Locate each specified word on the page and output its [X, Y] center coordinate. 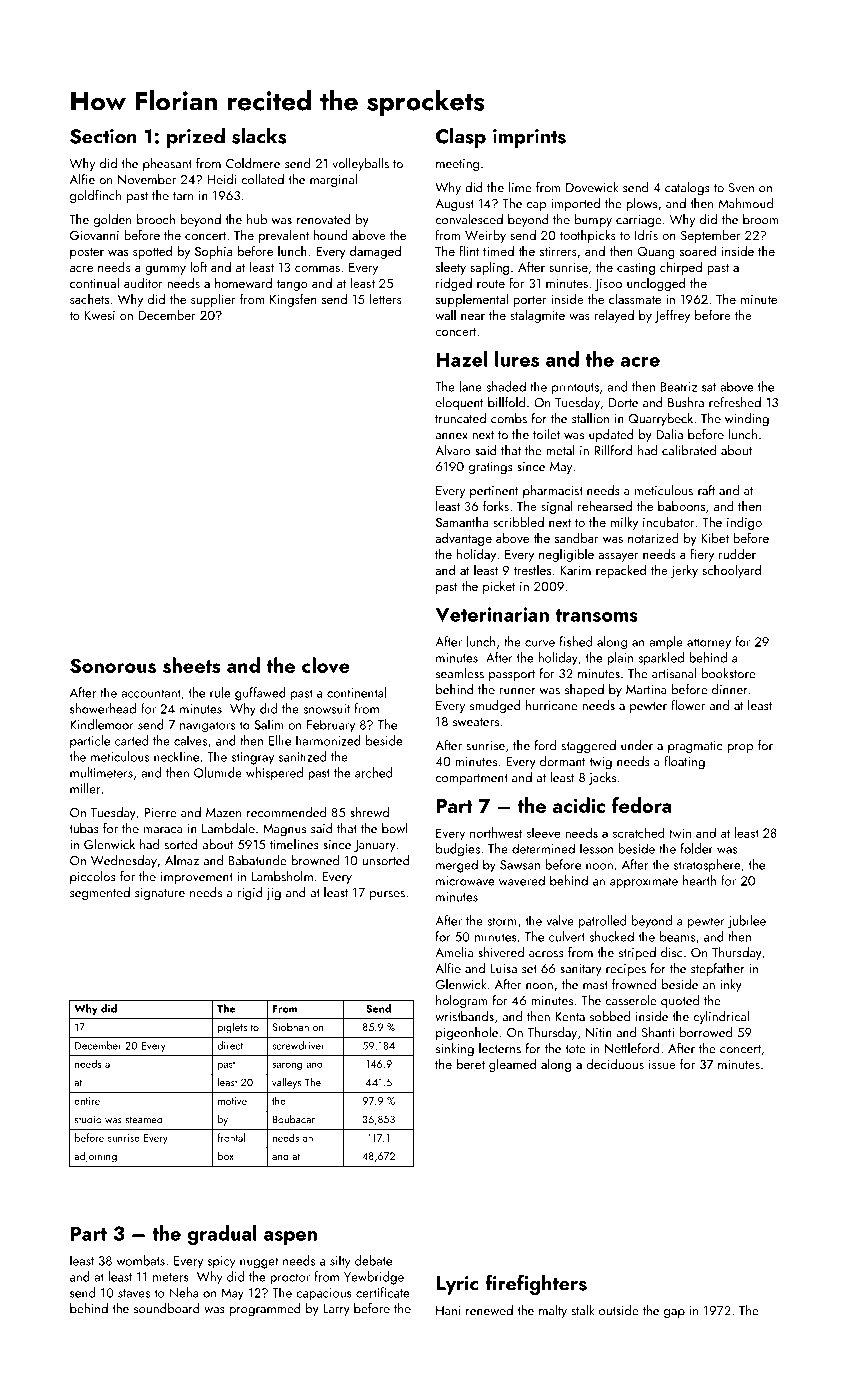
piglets [232, 1028]
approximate [644, 882]
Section [103, 136]
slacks [259, 136]
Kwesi [100, 315]
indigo [744, 523]
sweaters [476, 722]
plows [641, 204]
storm [502, 921]
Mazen [223, 813]
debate [373, 1260]
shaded [506, 386]
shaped [584, 690]
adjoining [95, 1157]
